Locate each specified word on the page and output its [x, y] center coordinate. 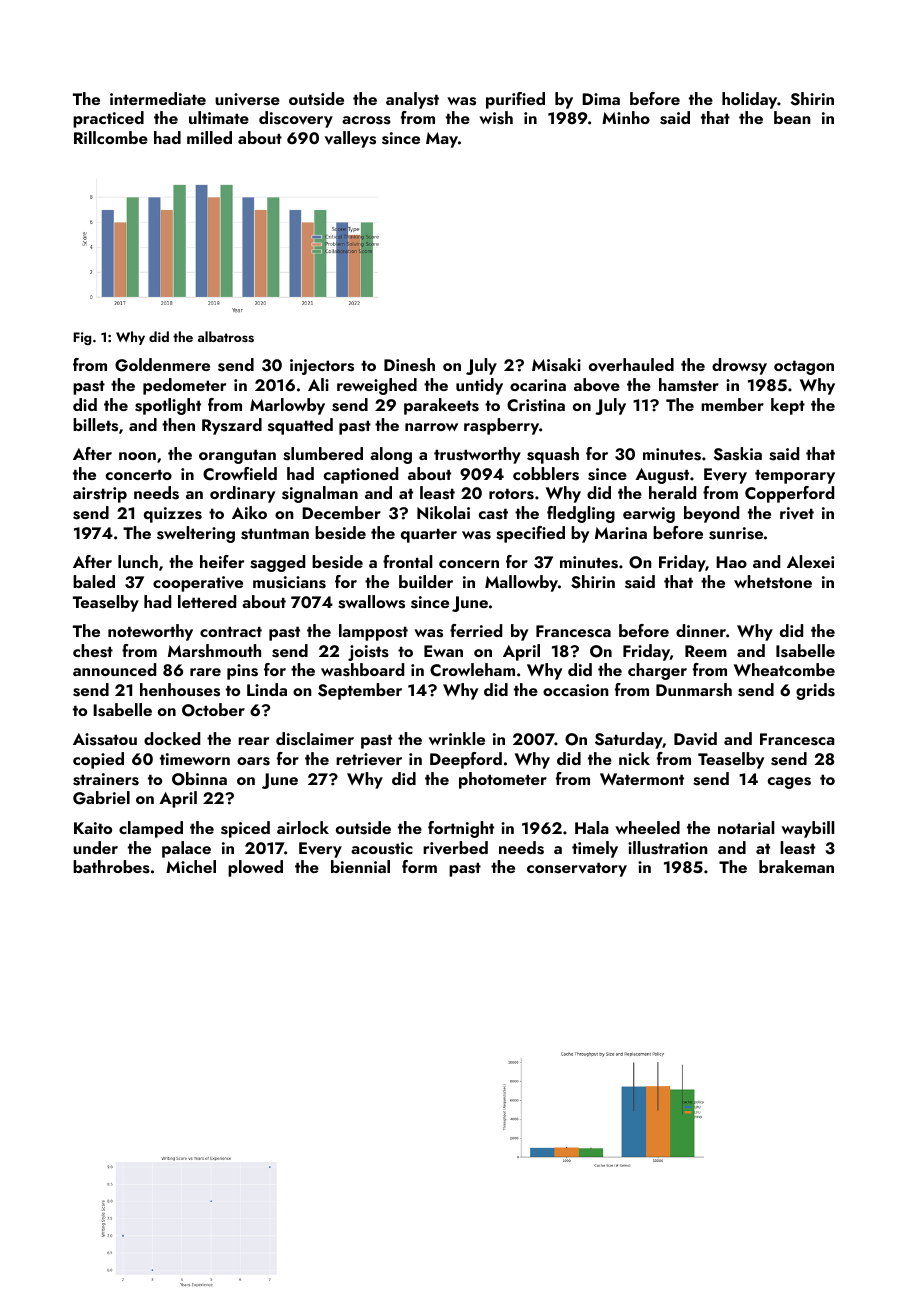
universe [247, 99]
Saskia [737, 454]
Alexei [810, 561]
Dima [601, 99]
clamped [151, 829]
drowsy [739, 366]
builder [426, 581]
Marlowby [287, 406]
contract [231, 631]
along [391, 455]
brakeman [796, 866]
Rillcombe [111, 137]
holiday [749, 100]
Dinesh [409, 365]
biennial [360, 866]
